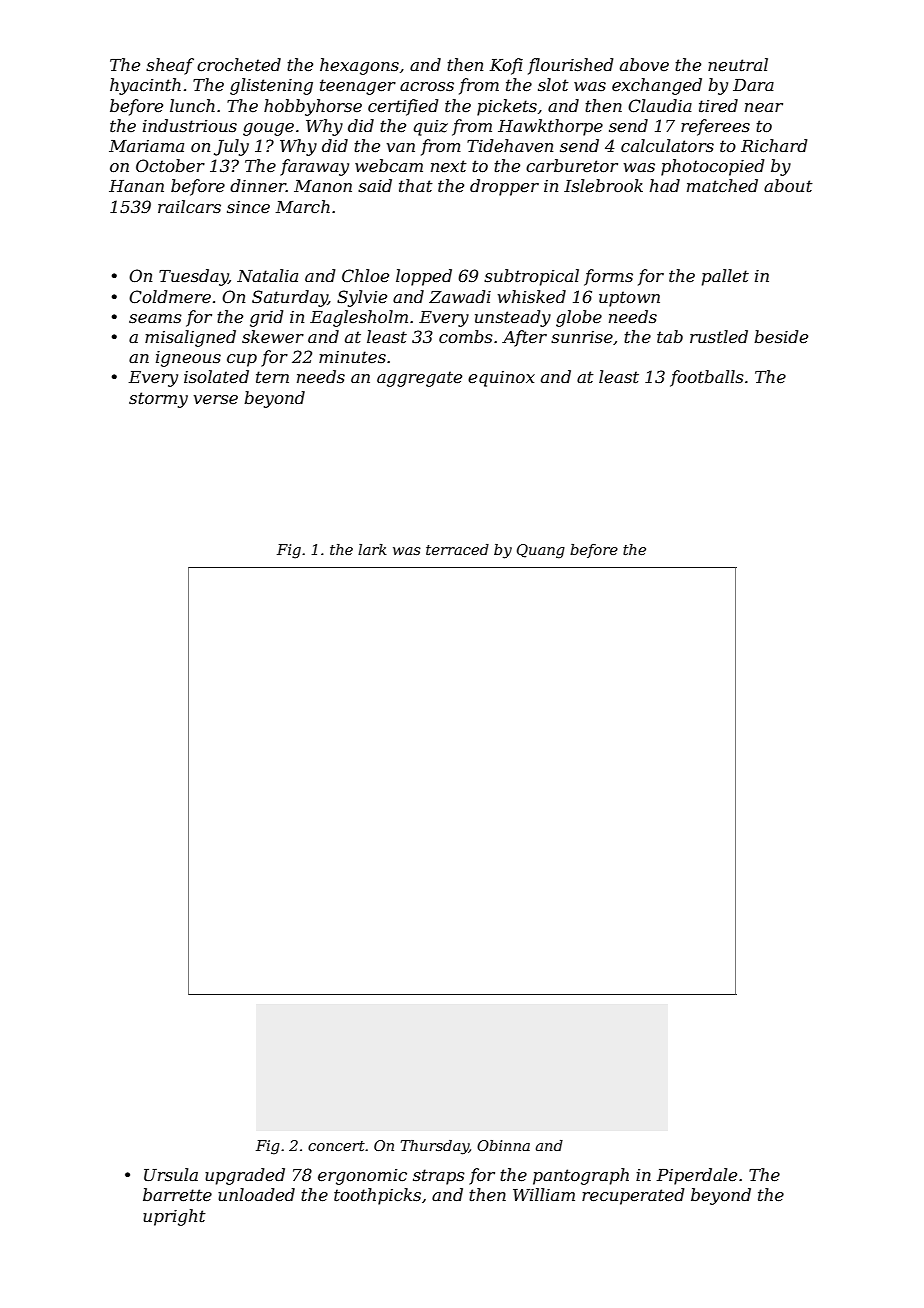  I want to click on upright, so click(174, 1217).
